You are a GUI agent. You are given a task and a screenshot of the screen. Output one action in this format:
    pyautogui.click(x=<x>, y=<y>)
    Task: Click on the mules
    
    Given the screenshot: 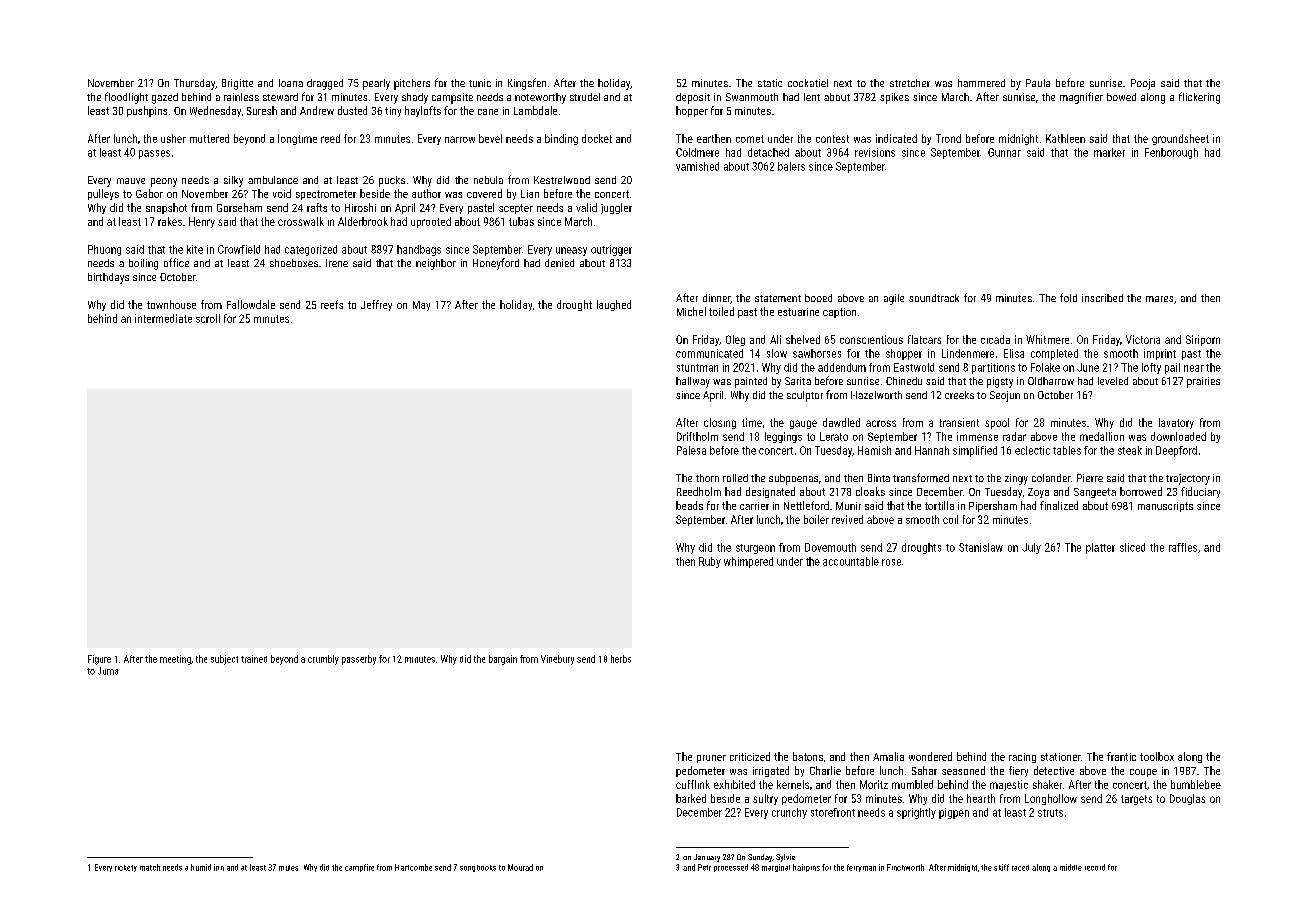 What is the action you would take?
    pyautogui.click(x=288, y=868)
